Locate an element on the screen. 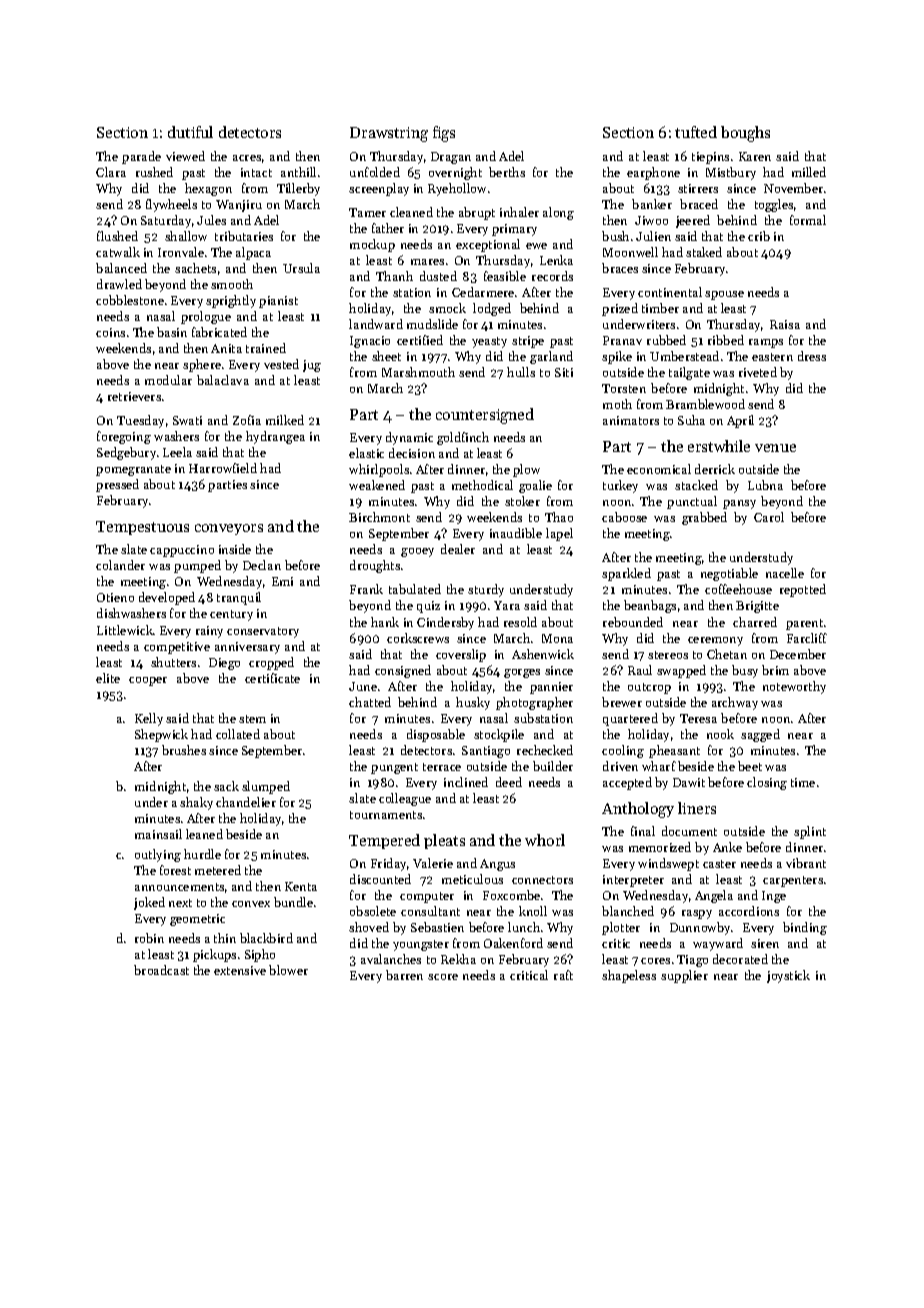  broadcast is located at coordinates (161, 970).
